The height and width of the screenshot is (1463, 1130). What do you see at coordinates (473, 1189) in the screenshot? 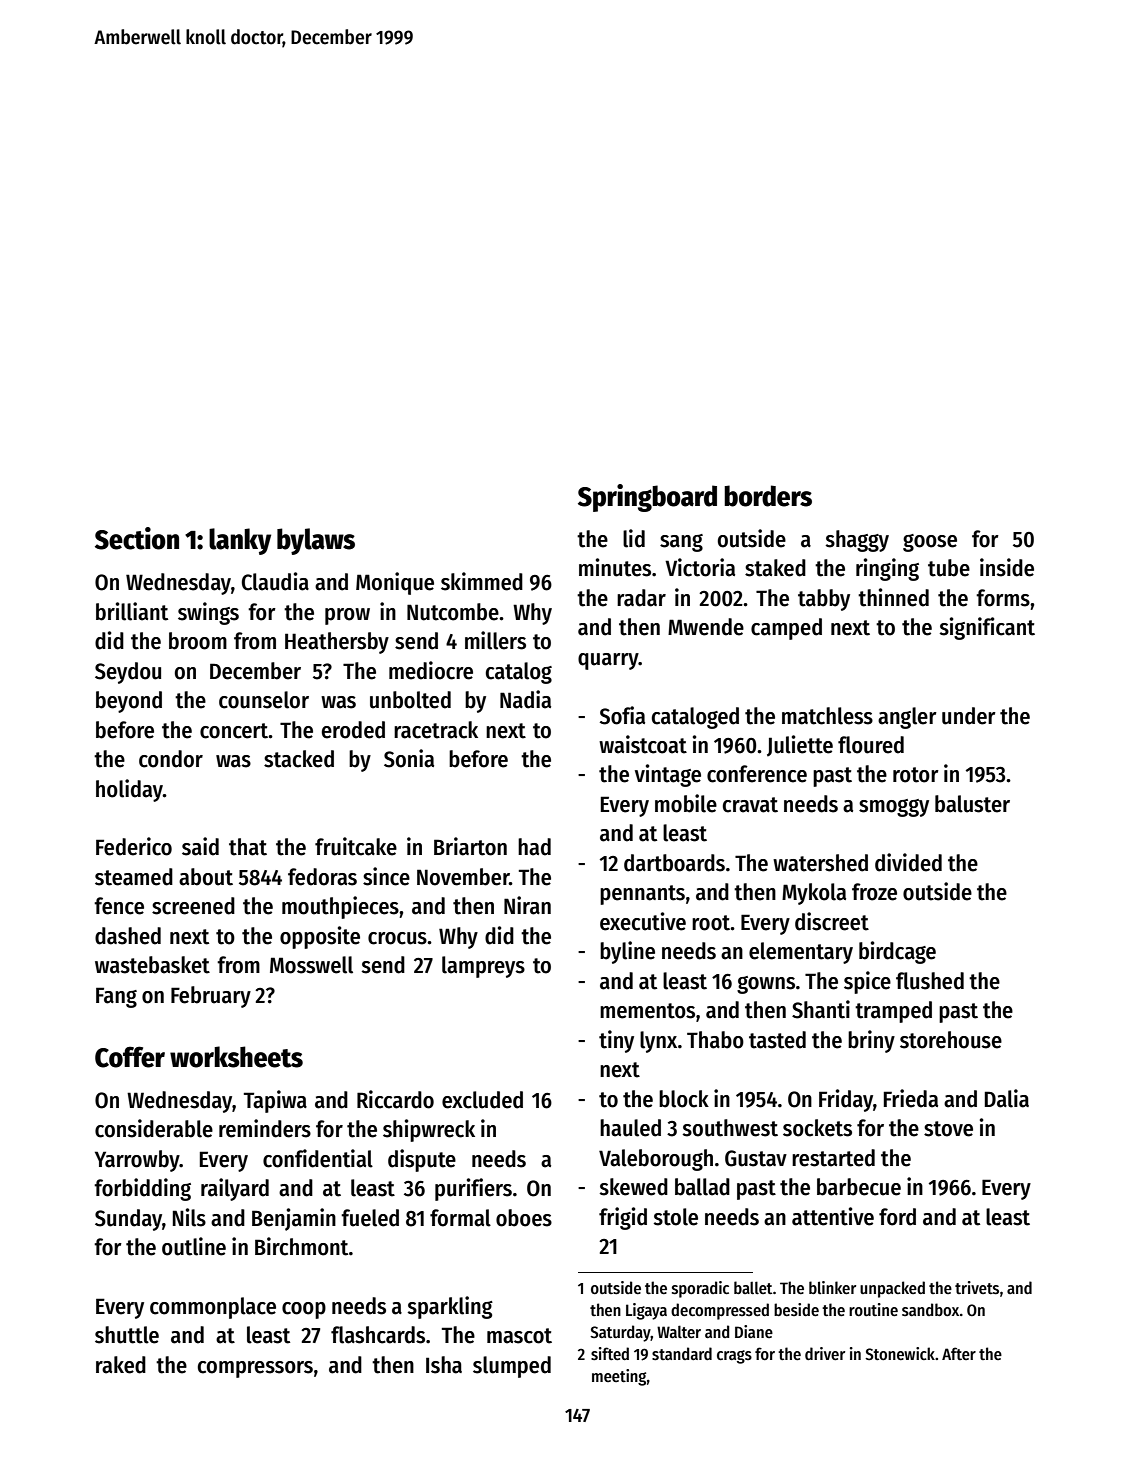
I see `purifiers` at bounding box center [473, 1189].
